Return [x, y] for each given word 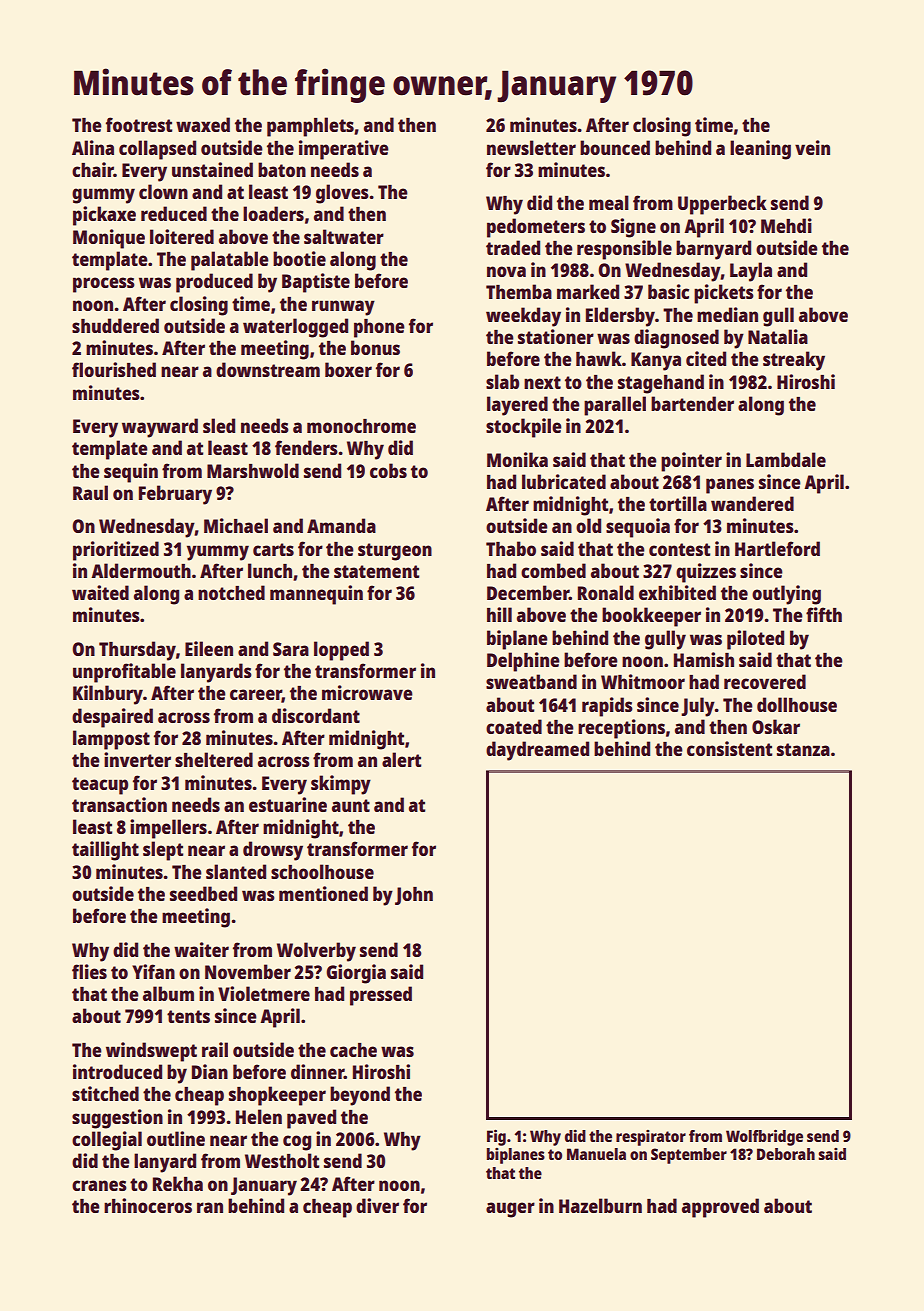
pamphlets [310, 127]
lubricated [564, 481]
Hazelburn [600, 1205]
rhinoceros [148, 1205]
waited [100, 592]
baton [282, 169]
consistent [729, 748]
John [414, 896]
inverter [137, 759]
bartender [692, 403]
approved [720, 1208]
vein [812, 147]
